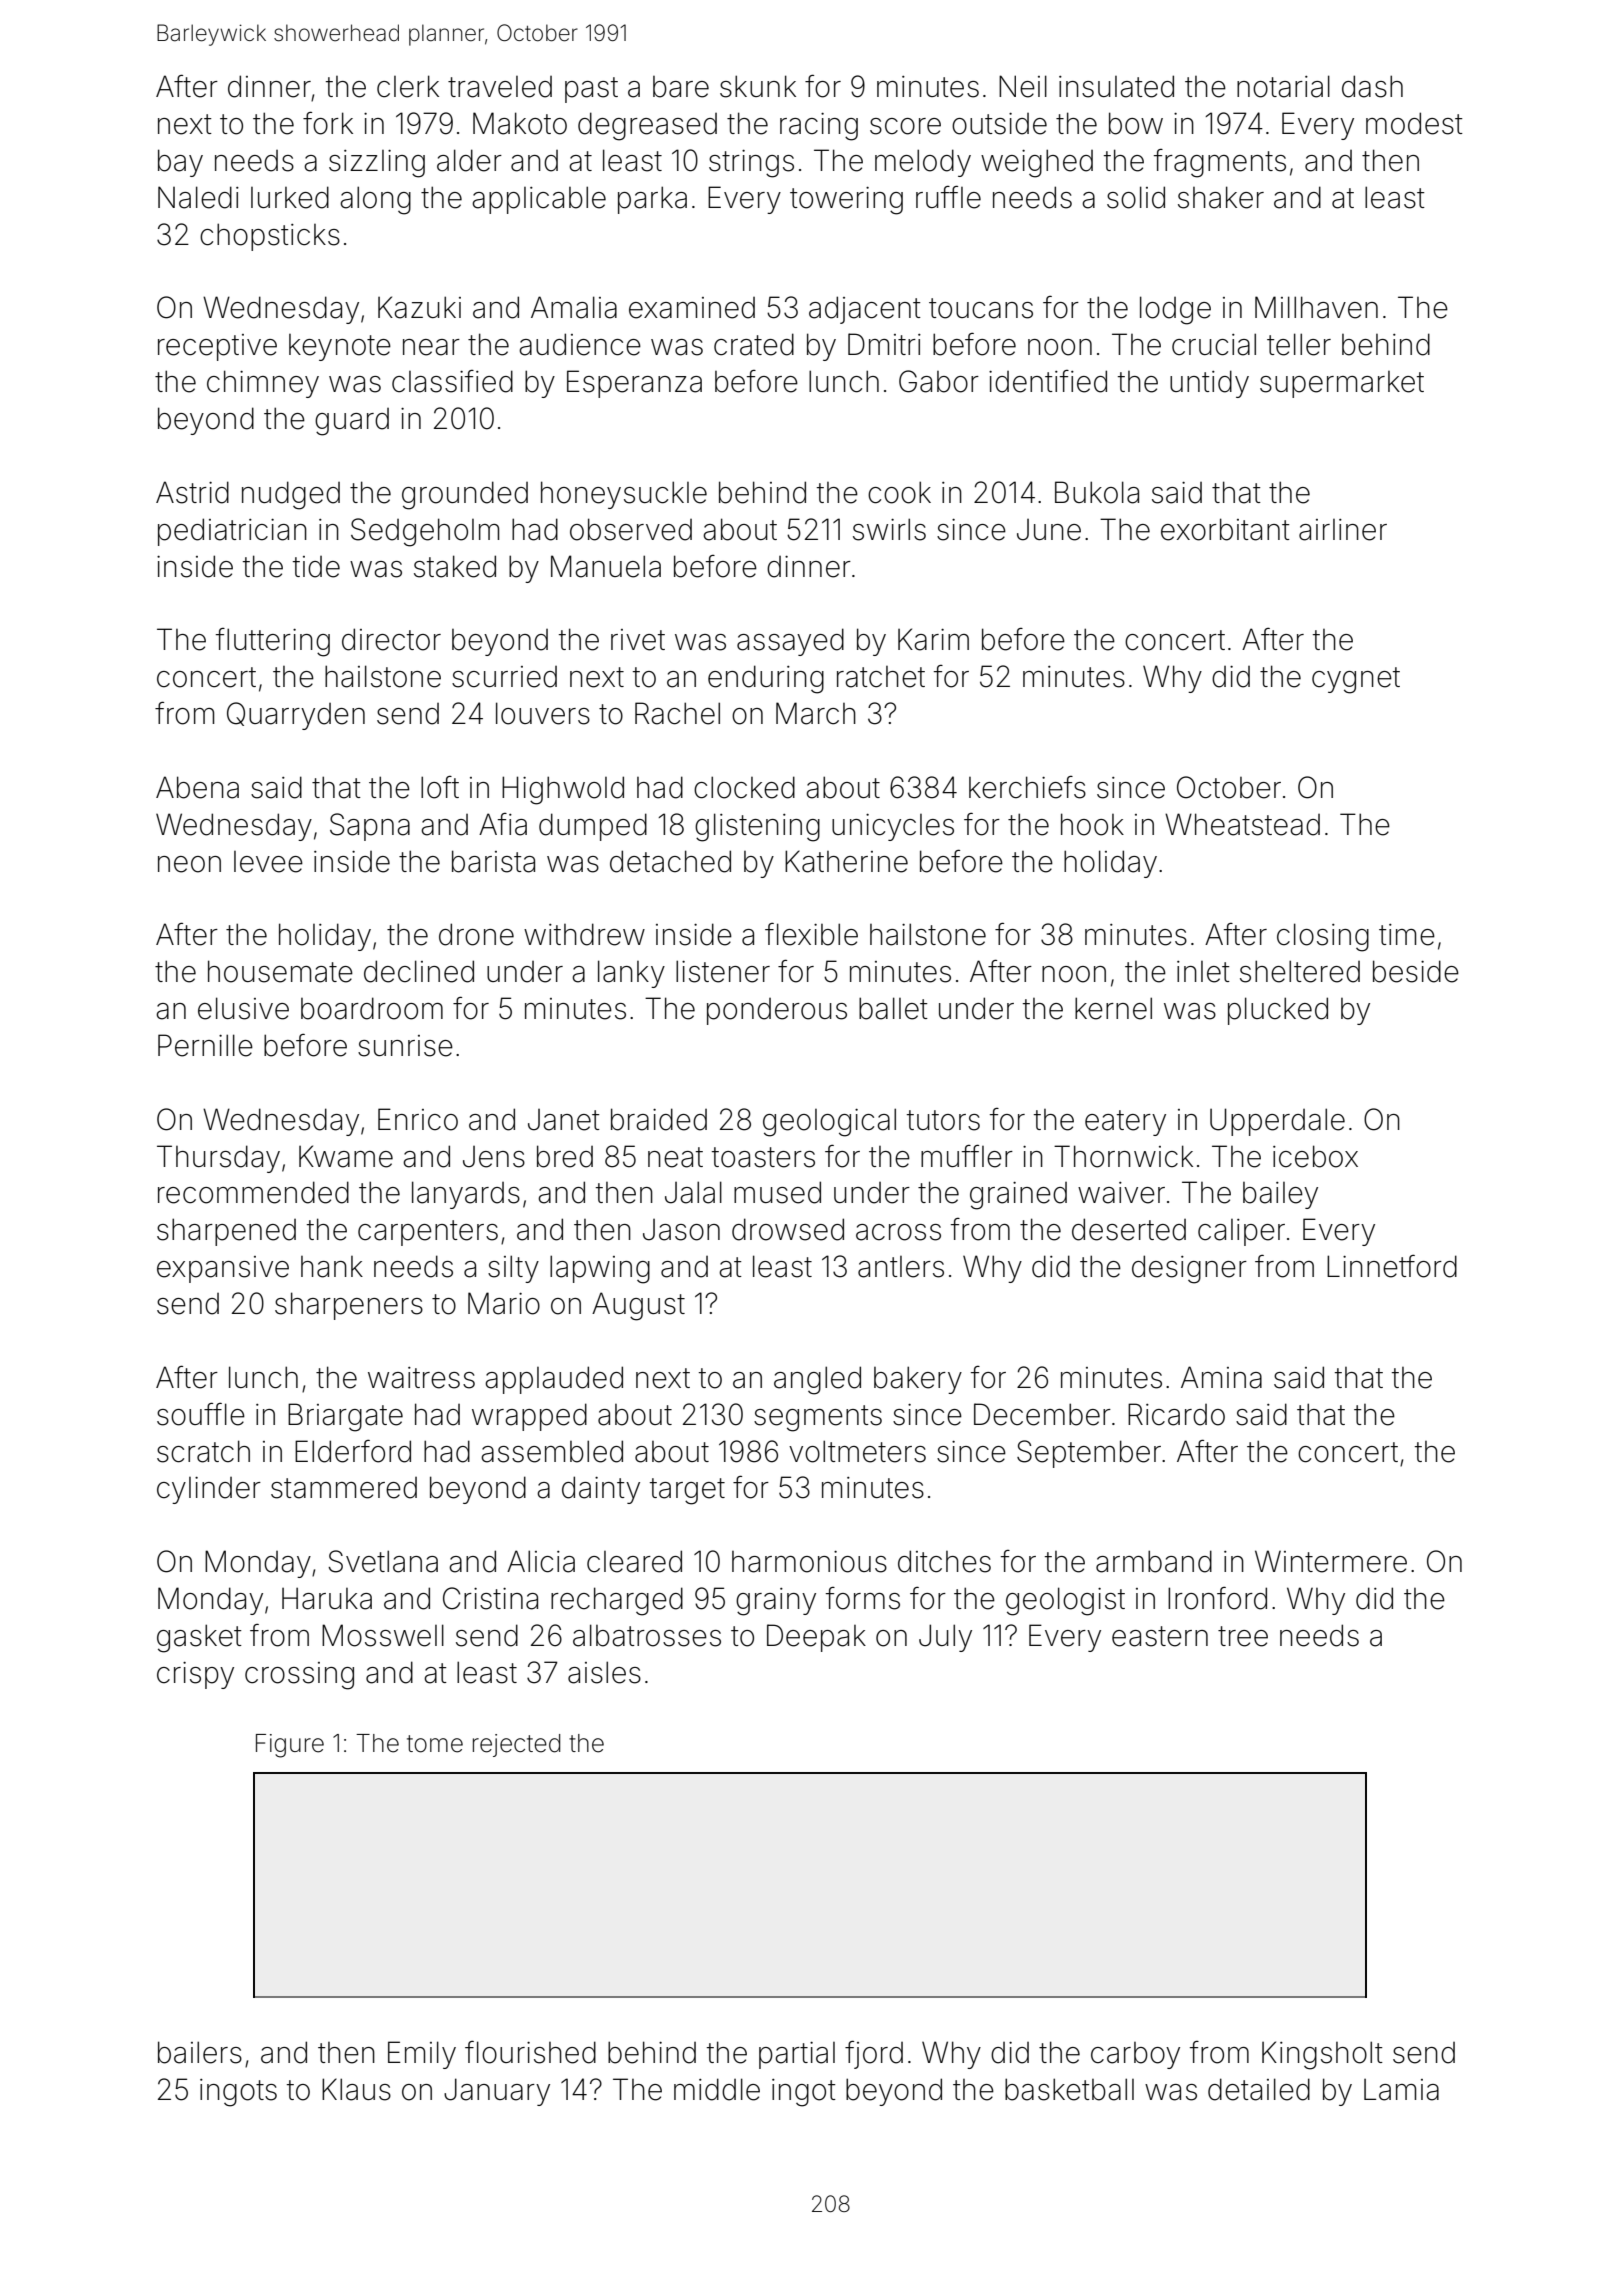 The image size is (1620, 2292). I want to click on aisles, so click(604, 1672).
